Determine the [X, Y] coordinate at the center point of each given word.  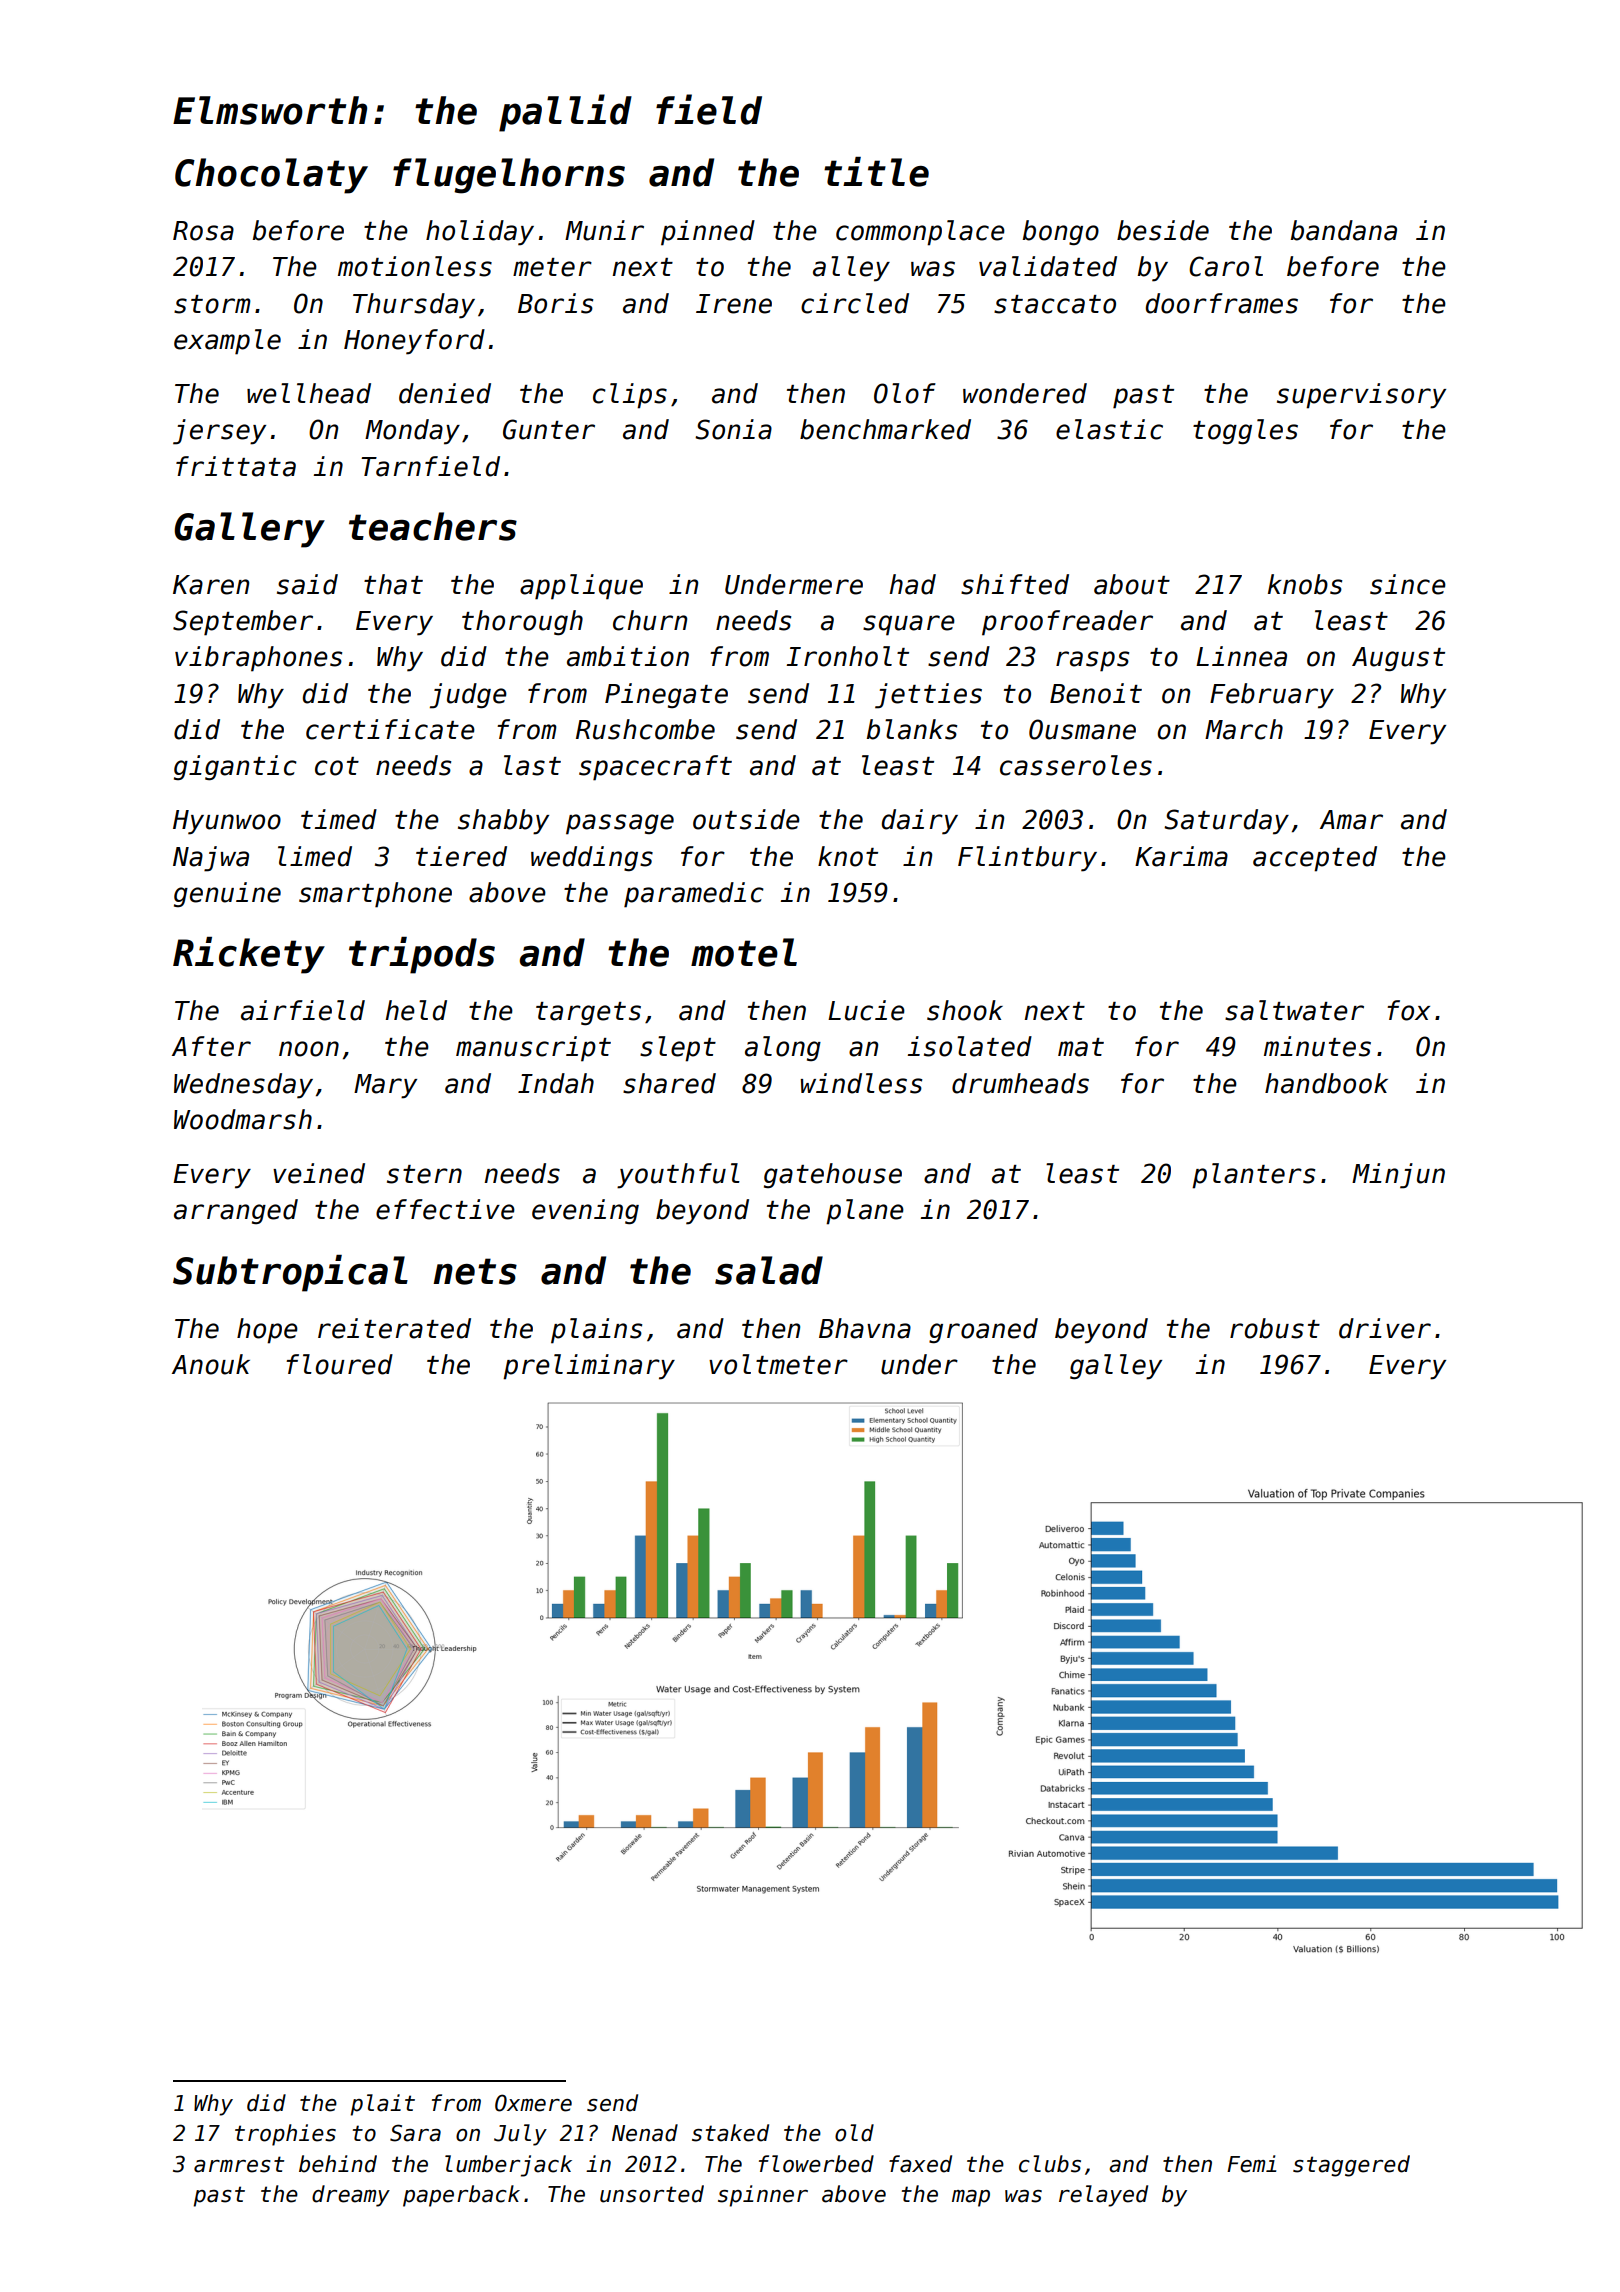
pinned [708, 233]
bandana [1344, 230]
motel [744, 952]
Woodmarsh [243, 1119]
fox [1408, 1010]
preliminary [589, 1367]
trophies [285, 2135]
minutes [1317, 1046]
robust [1275, 1328]
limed [315, 856]
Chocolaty [271, 176]
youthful [678, 1176]
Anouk [211, 1364]
